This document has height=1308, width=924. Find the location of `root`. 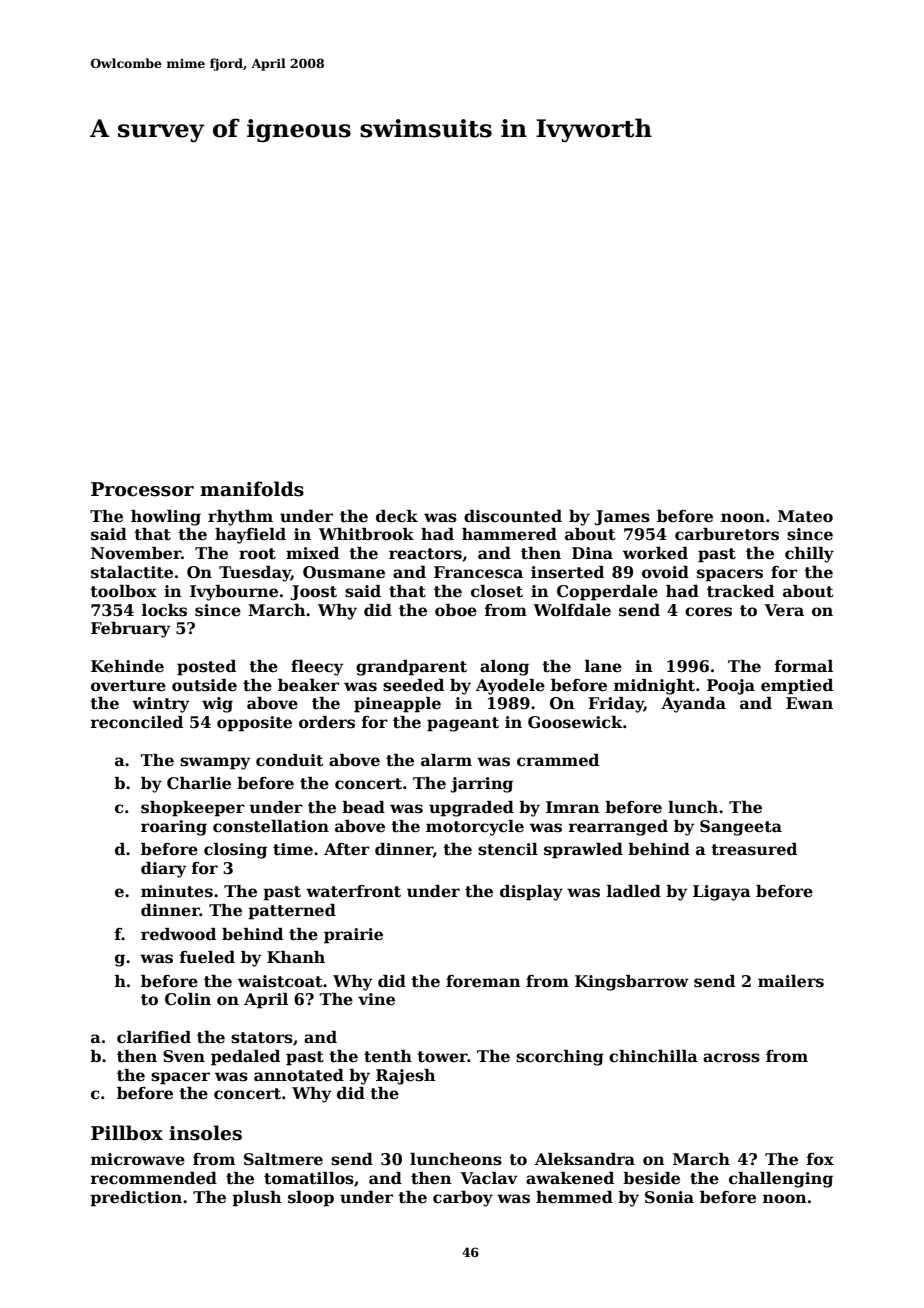

root is located at coordinates (257, 554).
